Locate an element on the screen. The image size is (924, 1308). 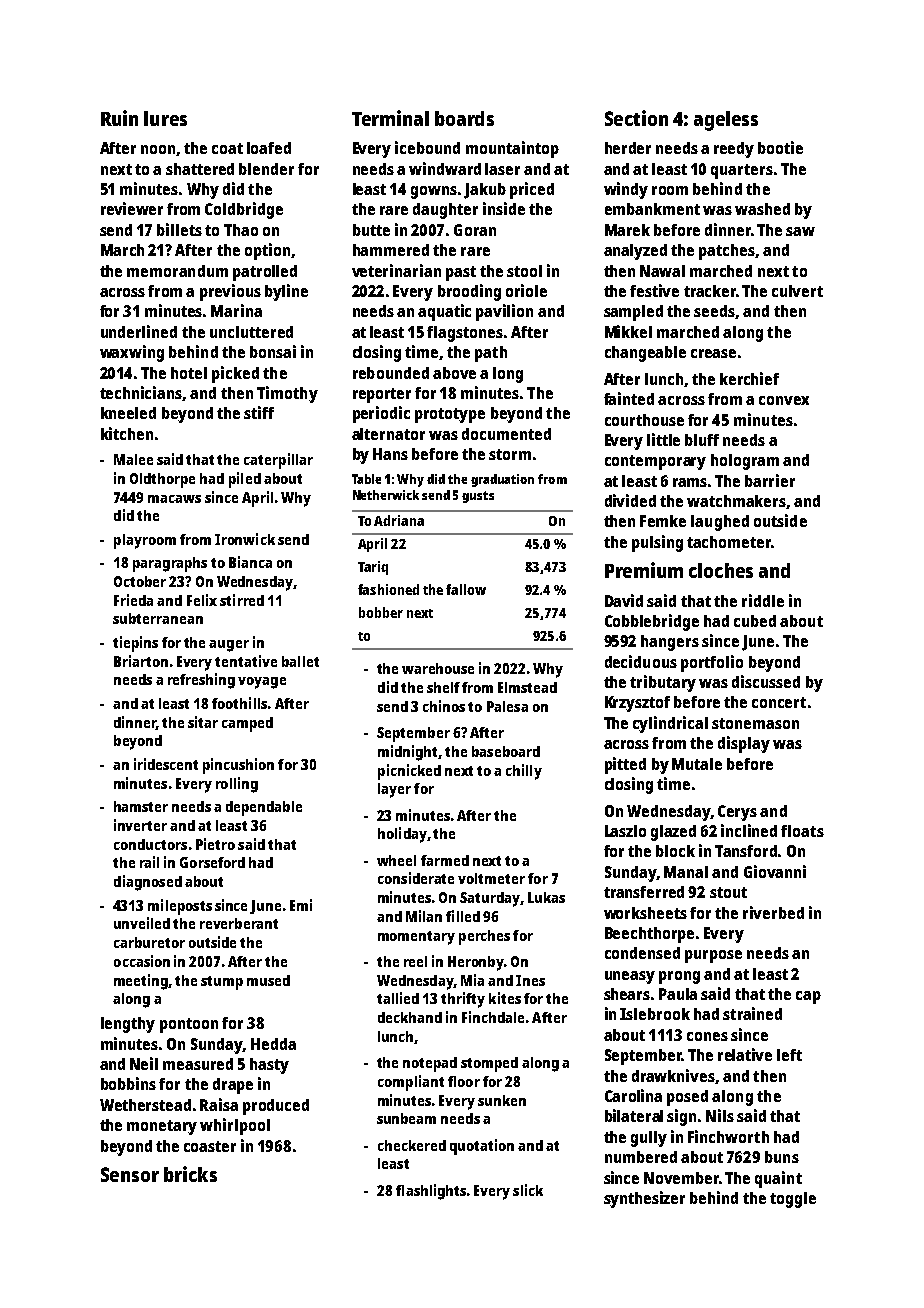
prototype is located at coordinates (450, 415).
